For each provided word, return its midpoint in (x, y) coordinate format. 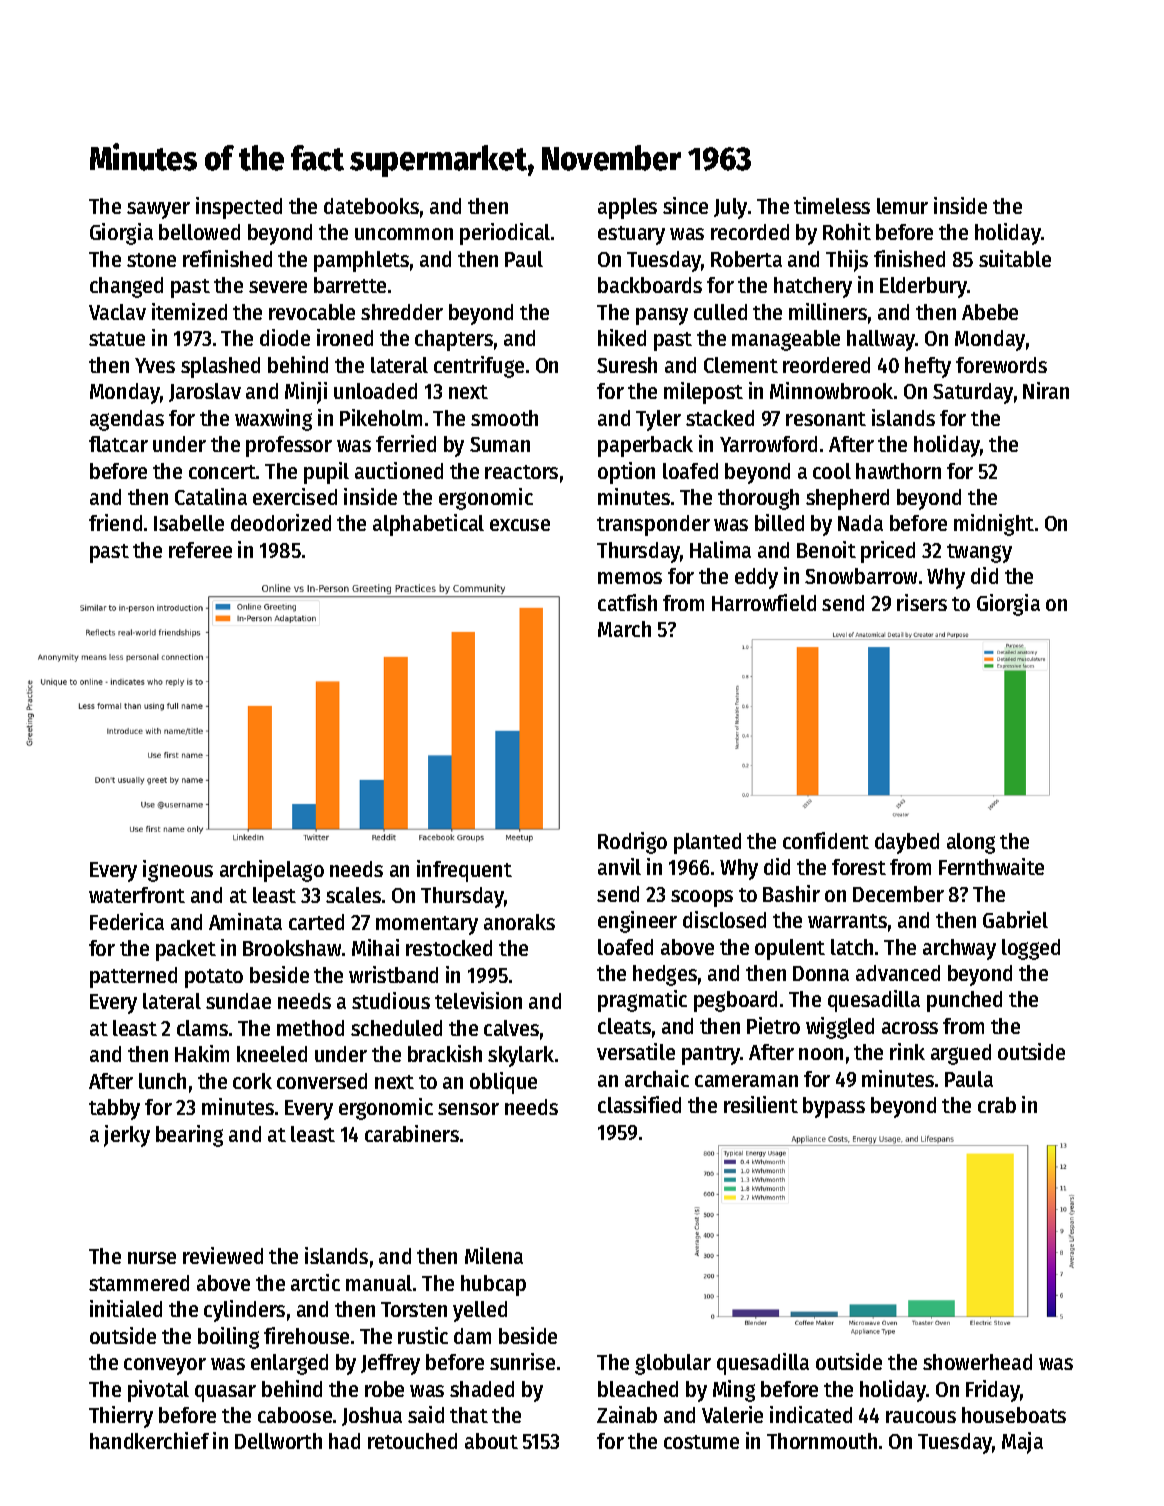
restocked (449, 948)
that (469, 1415)
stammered (139, 1283)
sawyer (158, 210)
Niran (1046, 390)
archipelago (272, 871)
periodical (505, 234)
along (971, 843)
